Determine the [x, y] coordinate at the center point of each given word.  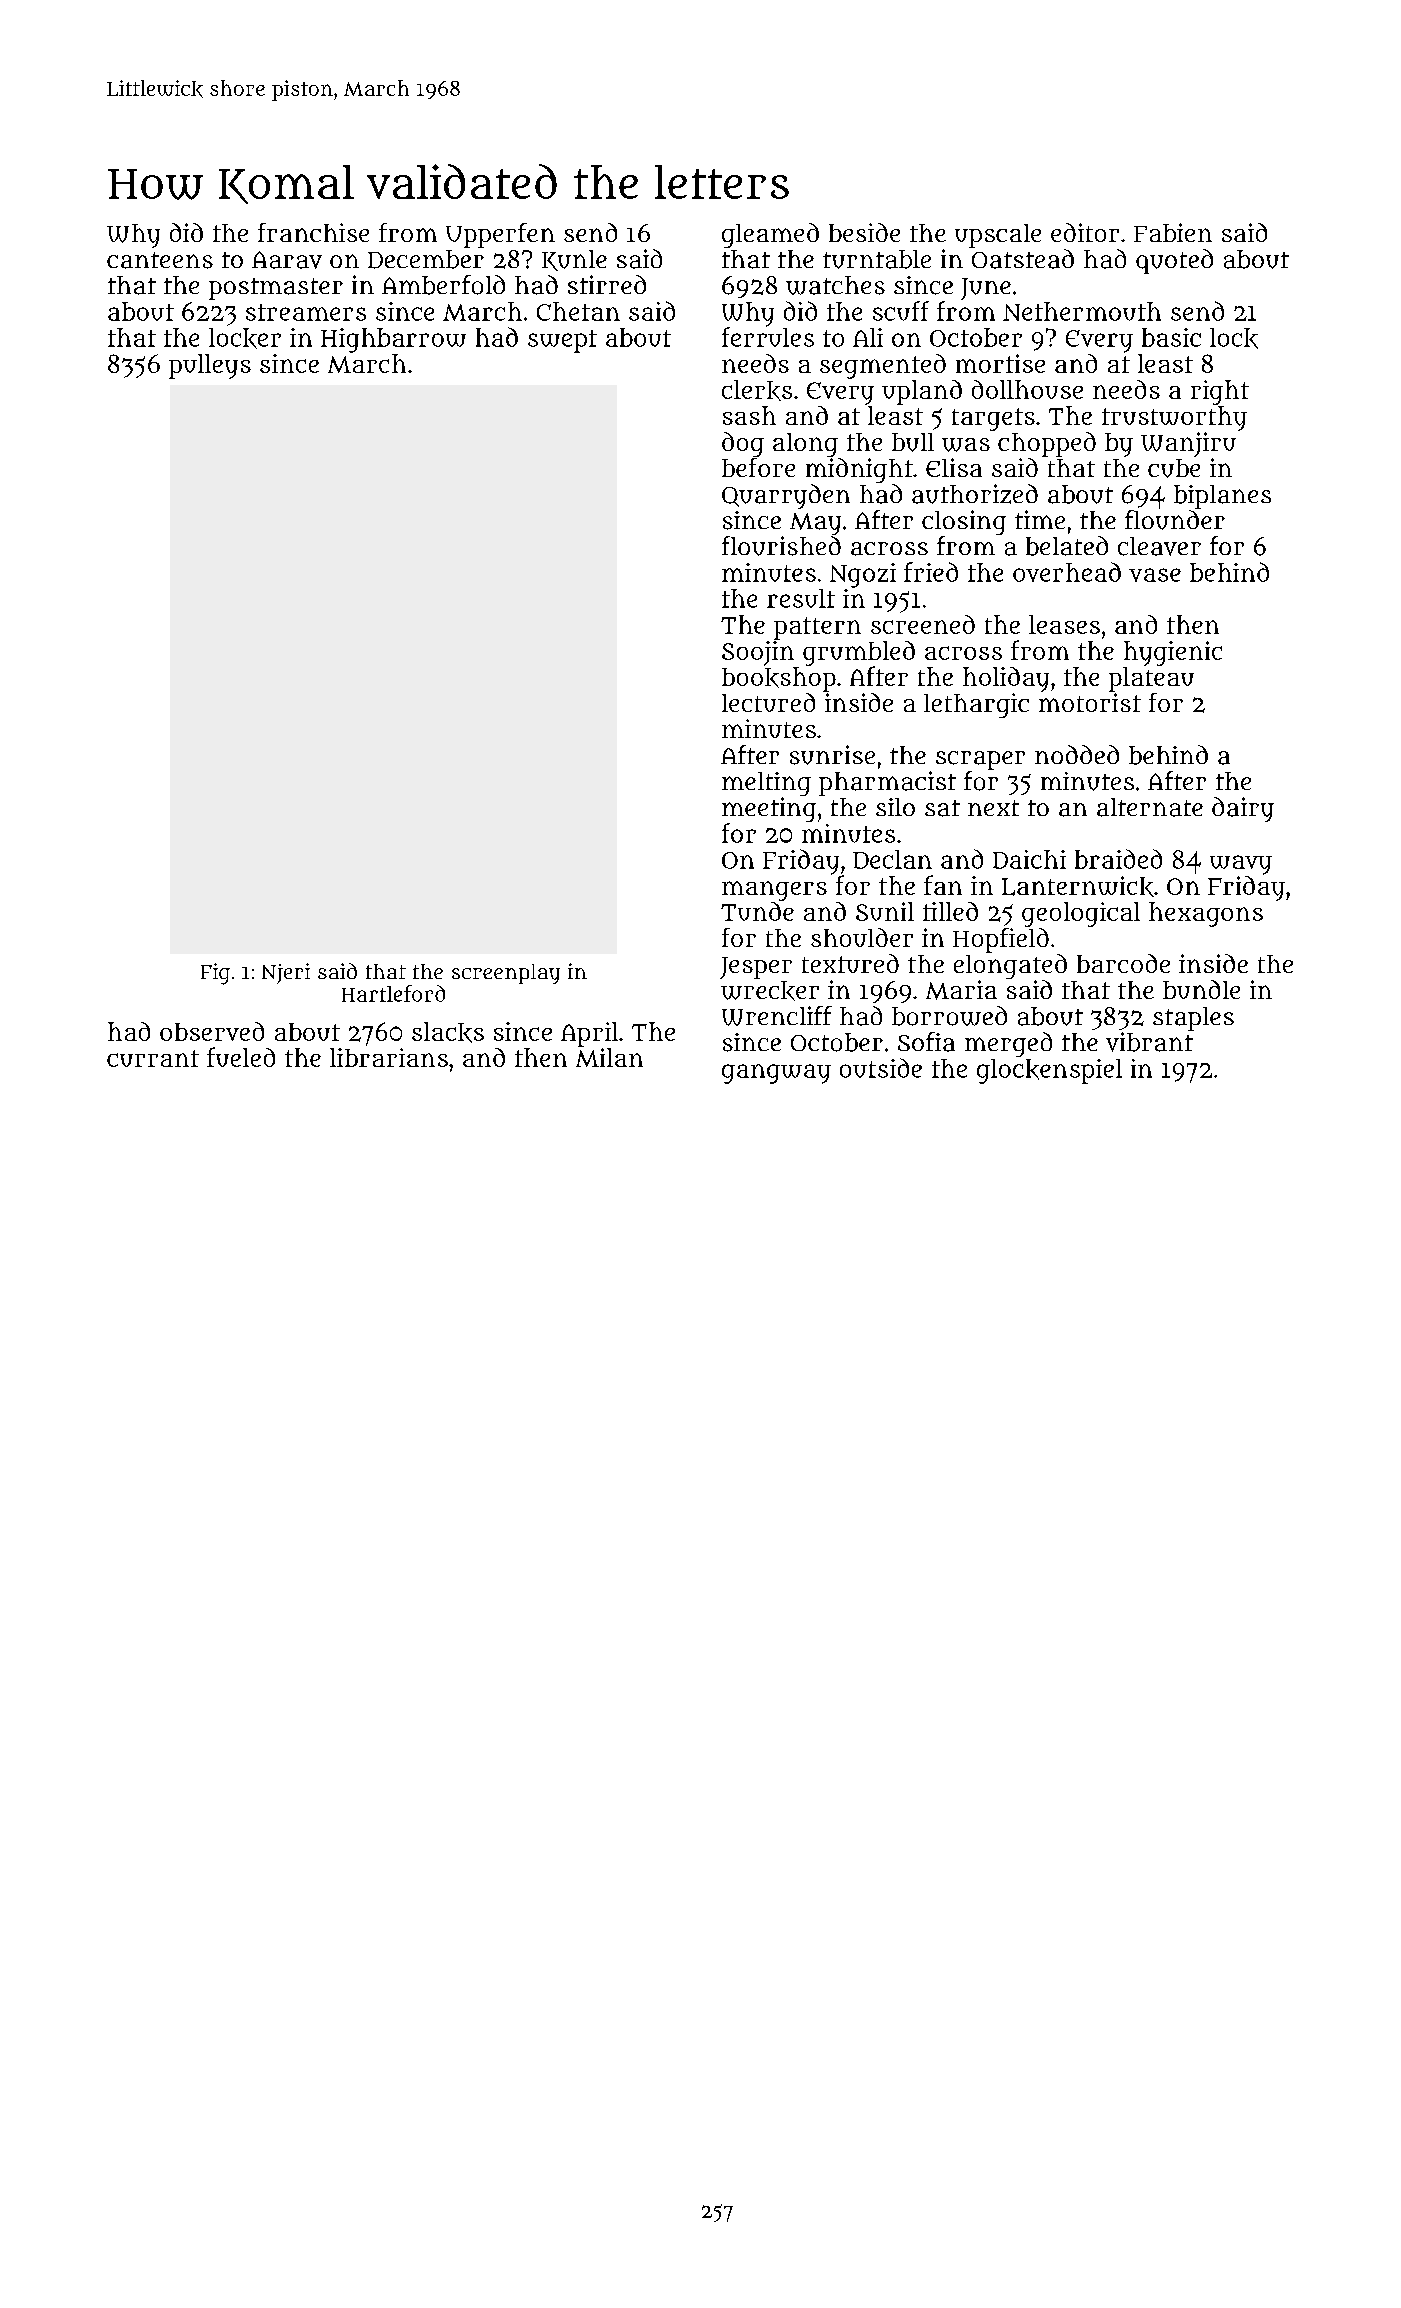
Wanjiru [1188, 444]
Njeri [286, 973]
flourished [781, 546]
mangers [774, 891]
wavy [1241, 865]
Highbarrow [393, 340]
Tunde [757, 911]
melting [766, 784]
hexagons [1206, 914]
